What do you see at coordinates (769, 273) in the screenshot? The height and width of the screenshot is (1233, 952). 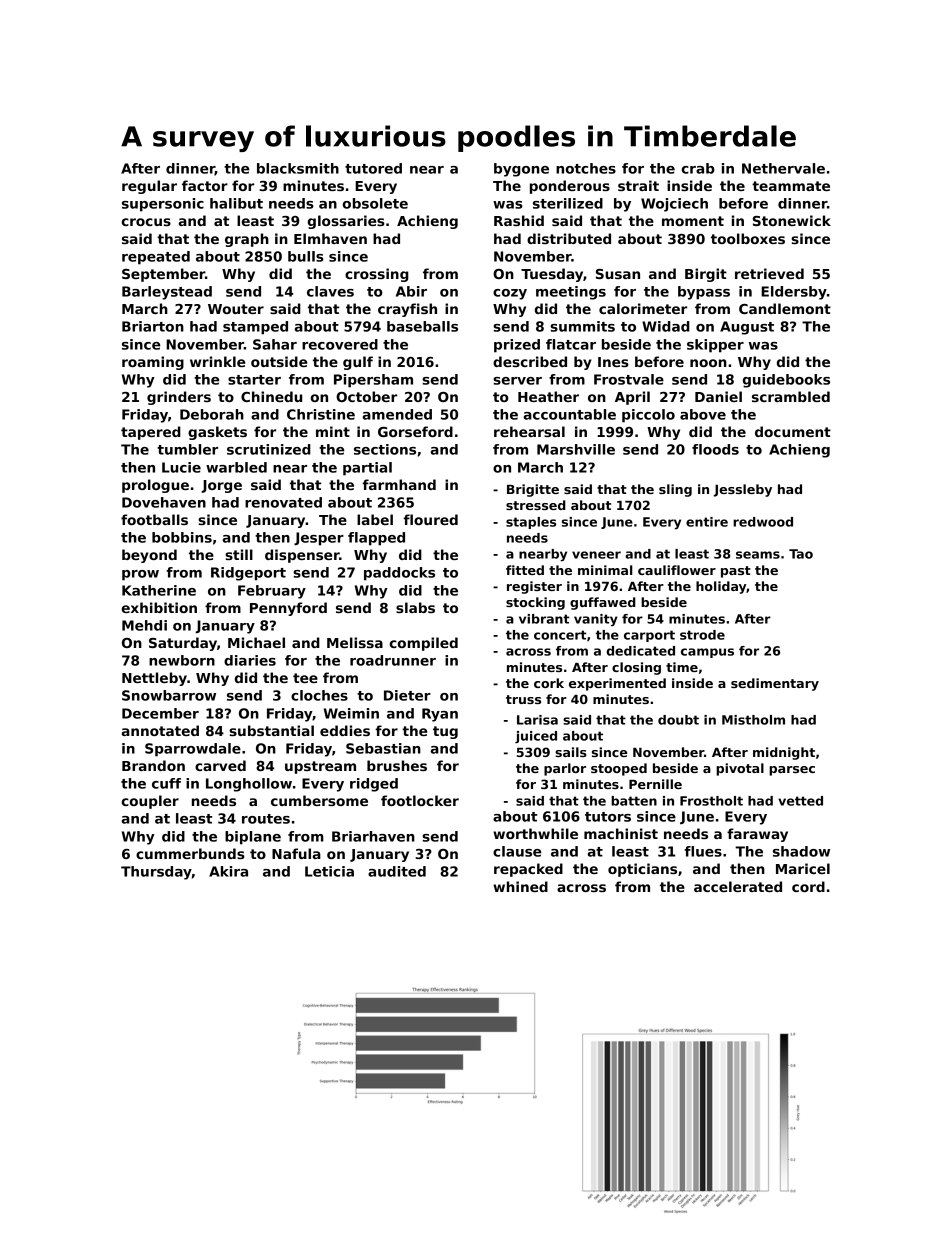 I see `retrieved` at bounding box center [769, 273].
